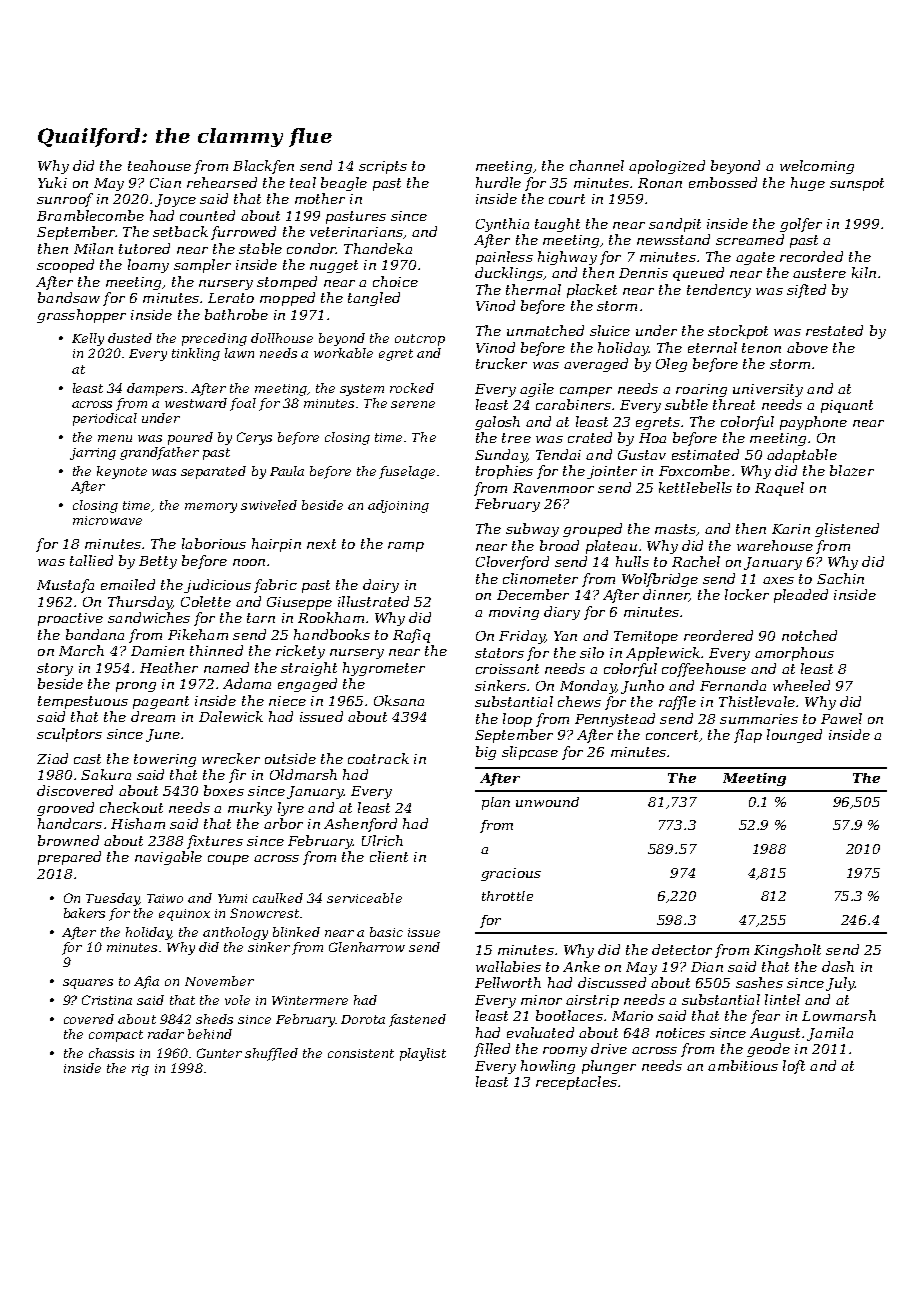  Describe the element at coordinates (84, 913) in the page. I see `bakers` at that location.
